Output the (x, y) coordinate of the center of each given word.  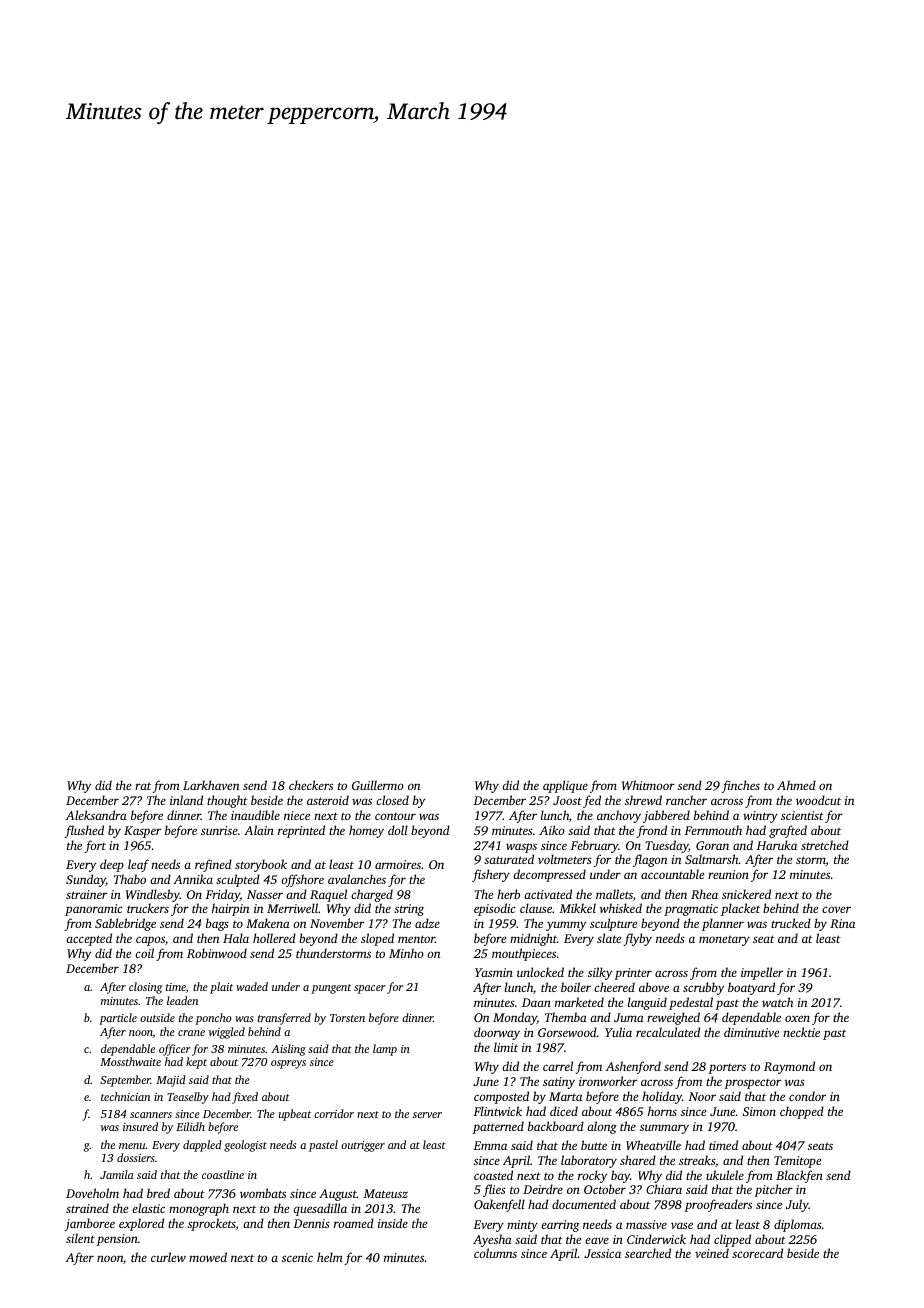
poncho (213, 1019)
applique (565, 786)
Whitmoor (648, 785)
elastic (148, 1208)
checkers (311, 785)
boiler (576, 987)
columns (495, 1253)
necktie (801, 1032)
